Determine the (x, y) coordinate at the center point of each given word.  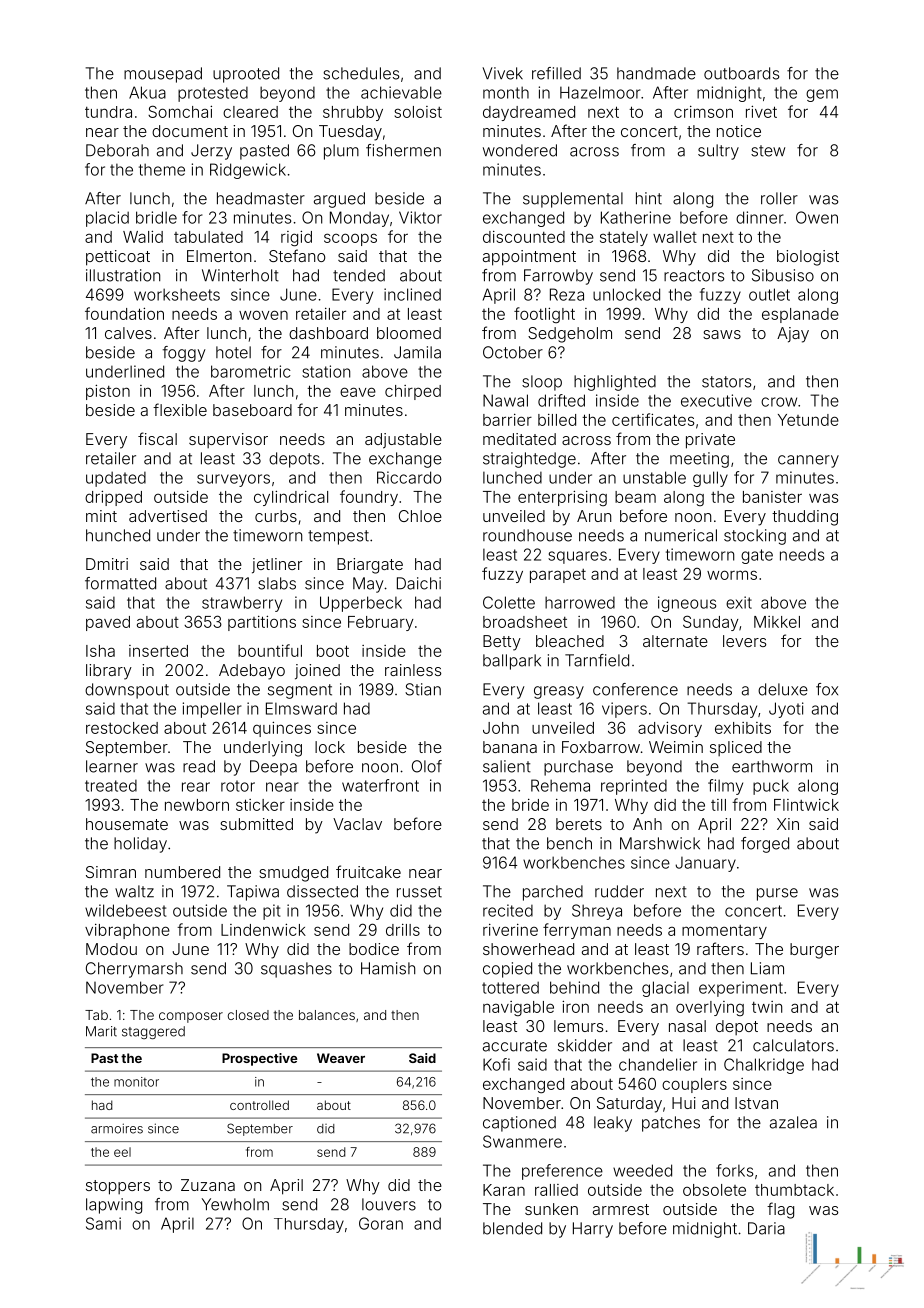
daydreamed (529, 113)
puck (771, 787)
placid (107, 219)
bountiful (270, 650)
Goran (381, 1223)
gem (822, 95)
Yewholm (235, 1204)
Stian (423, 689)
